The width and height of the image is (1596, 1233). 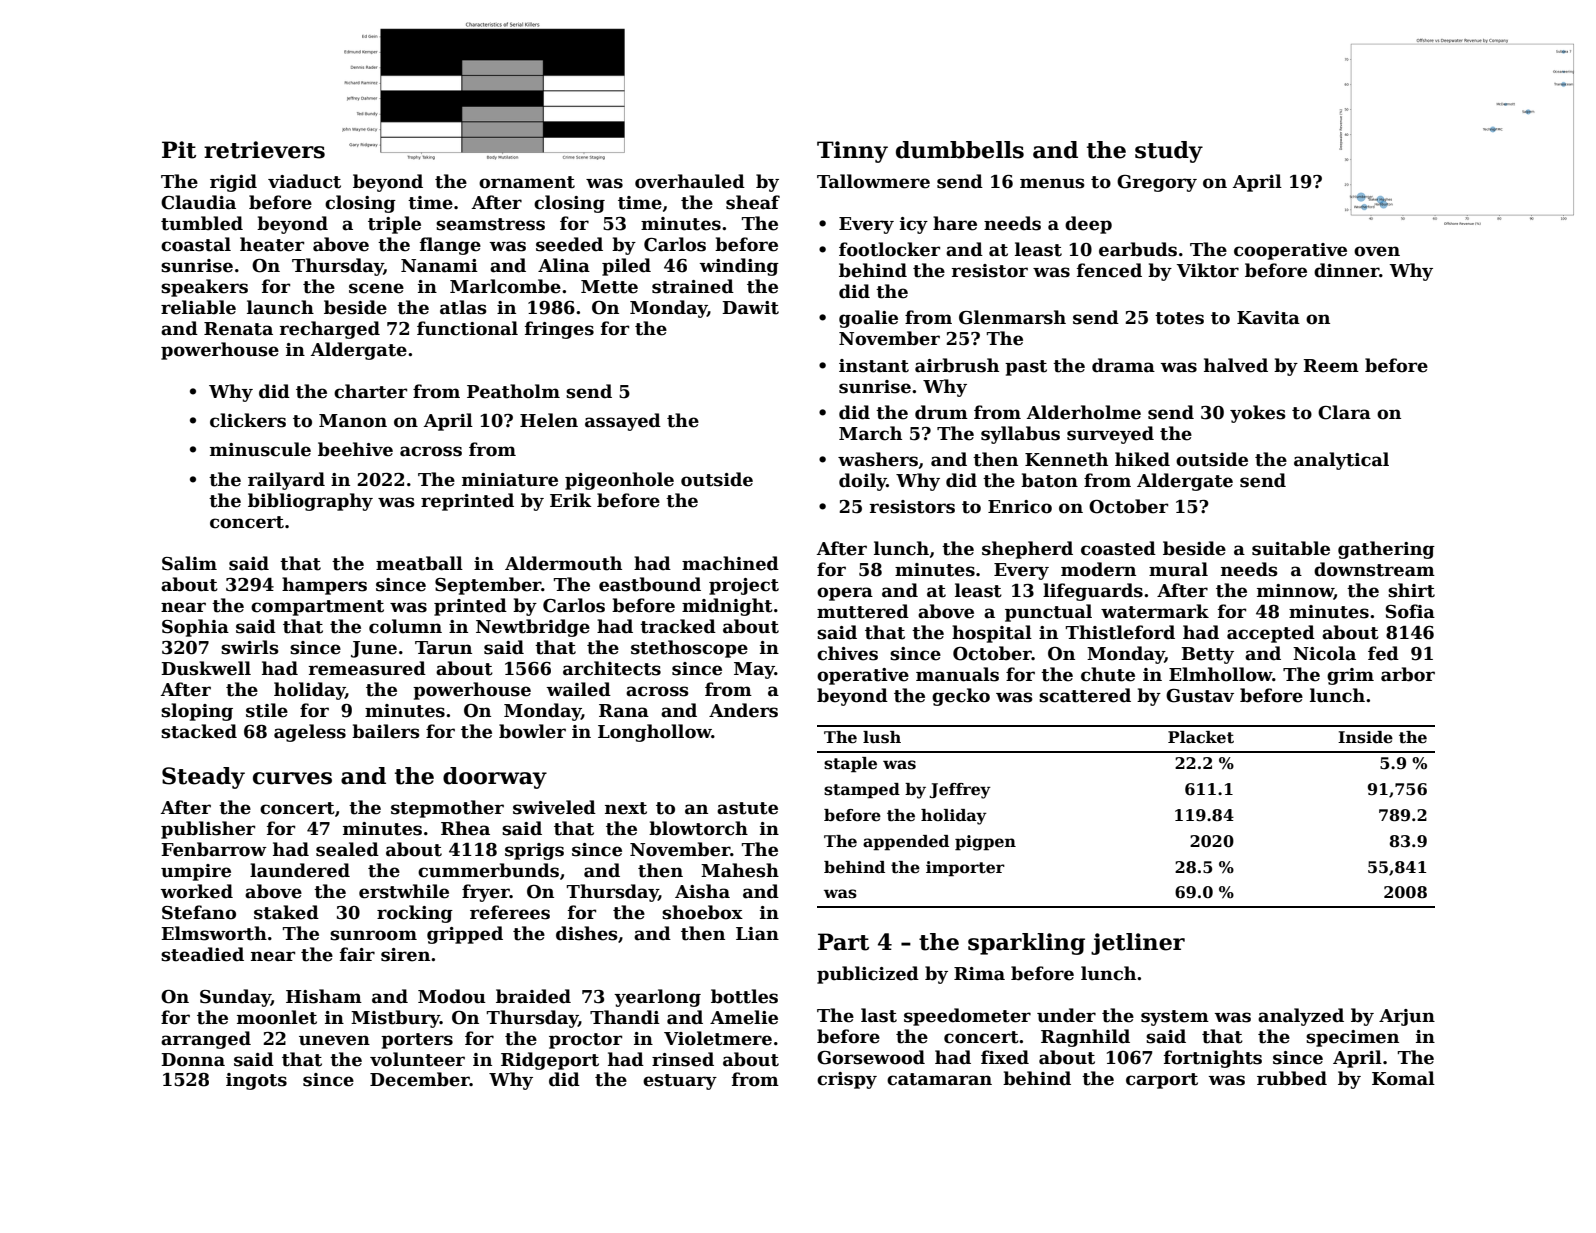 What do you see at coordinates (189, 563) in the image?
I see `Salim` at bounding box center [189, 563].
